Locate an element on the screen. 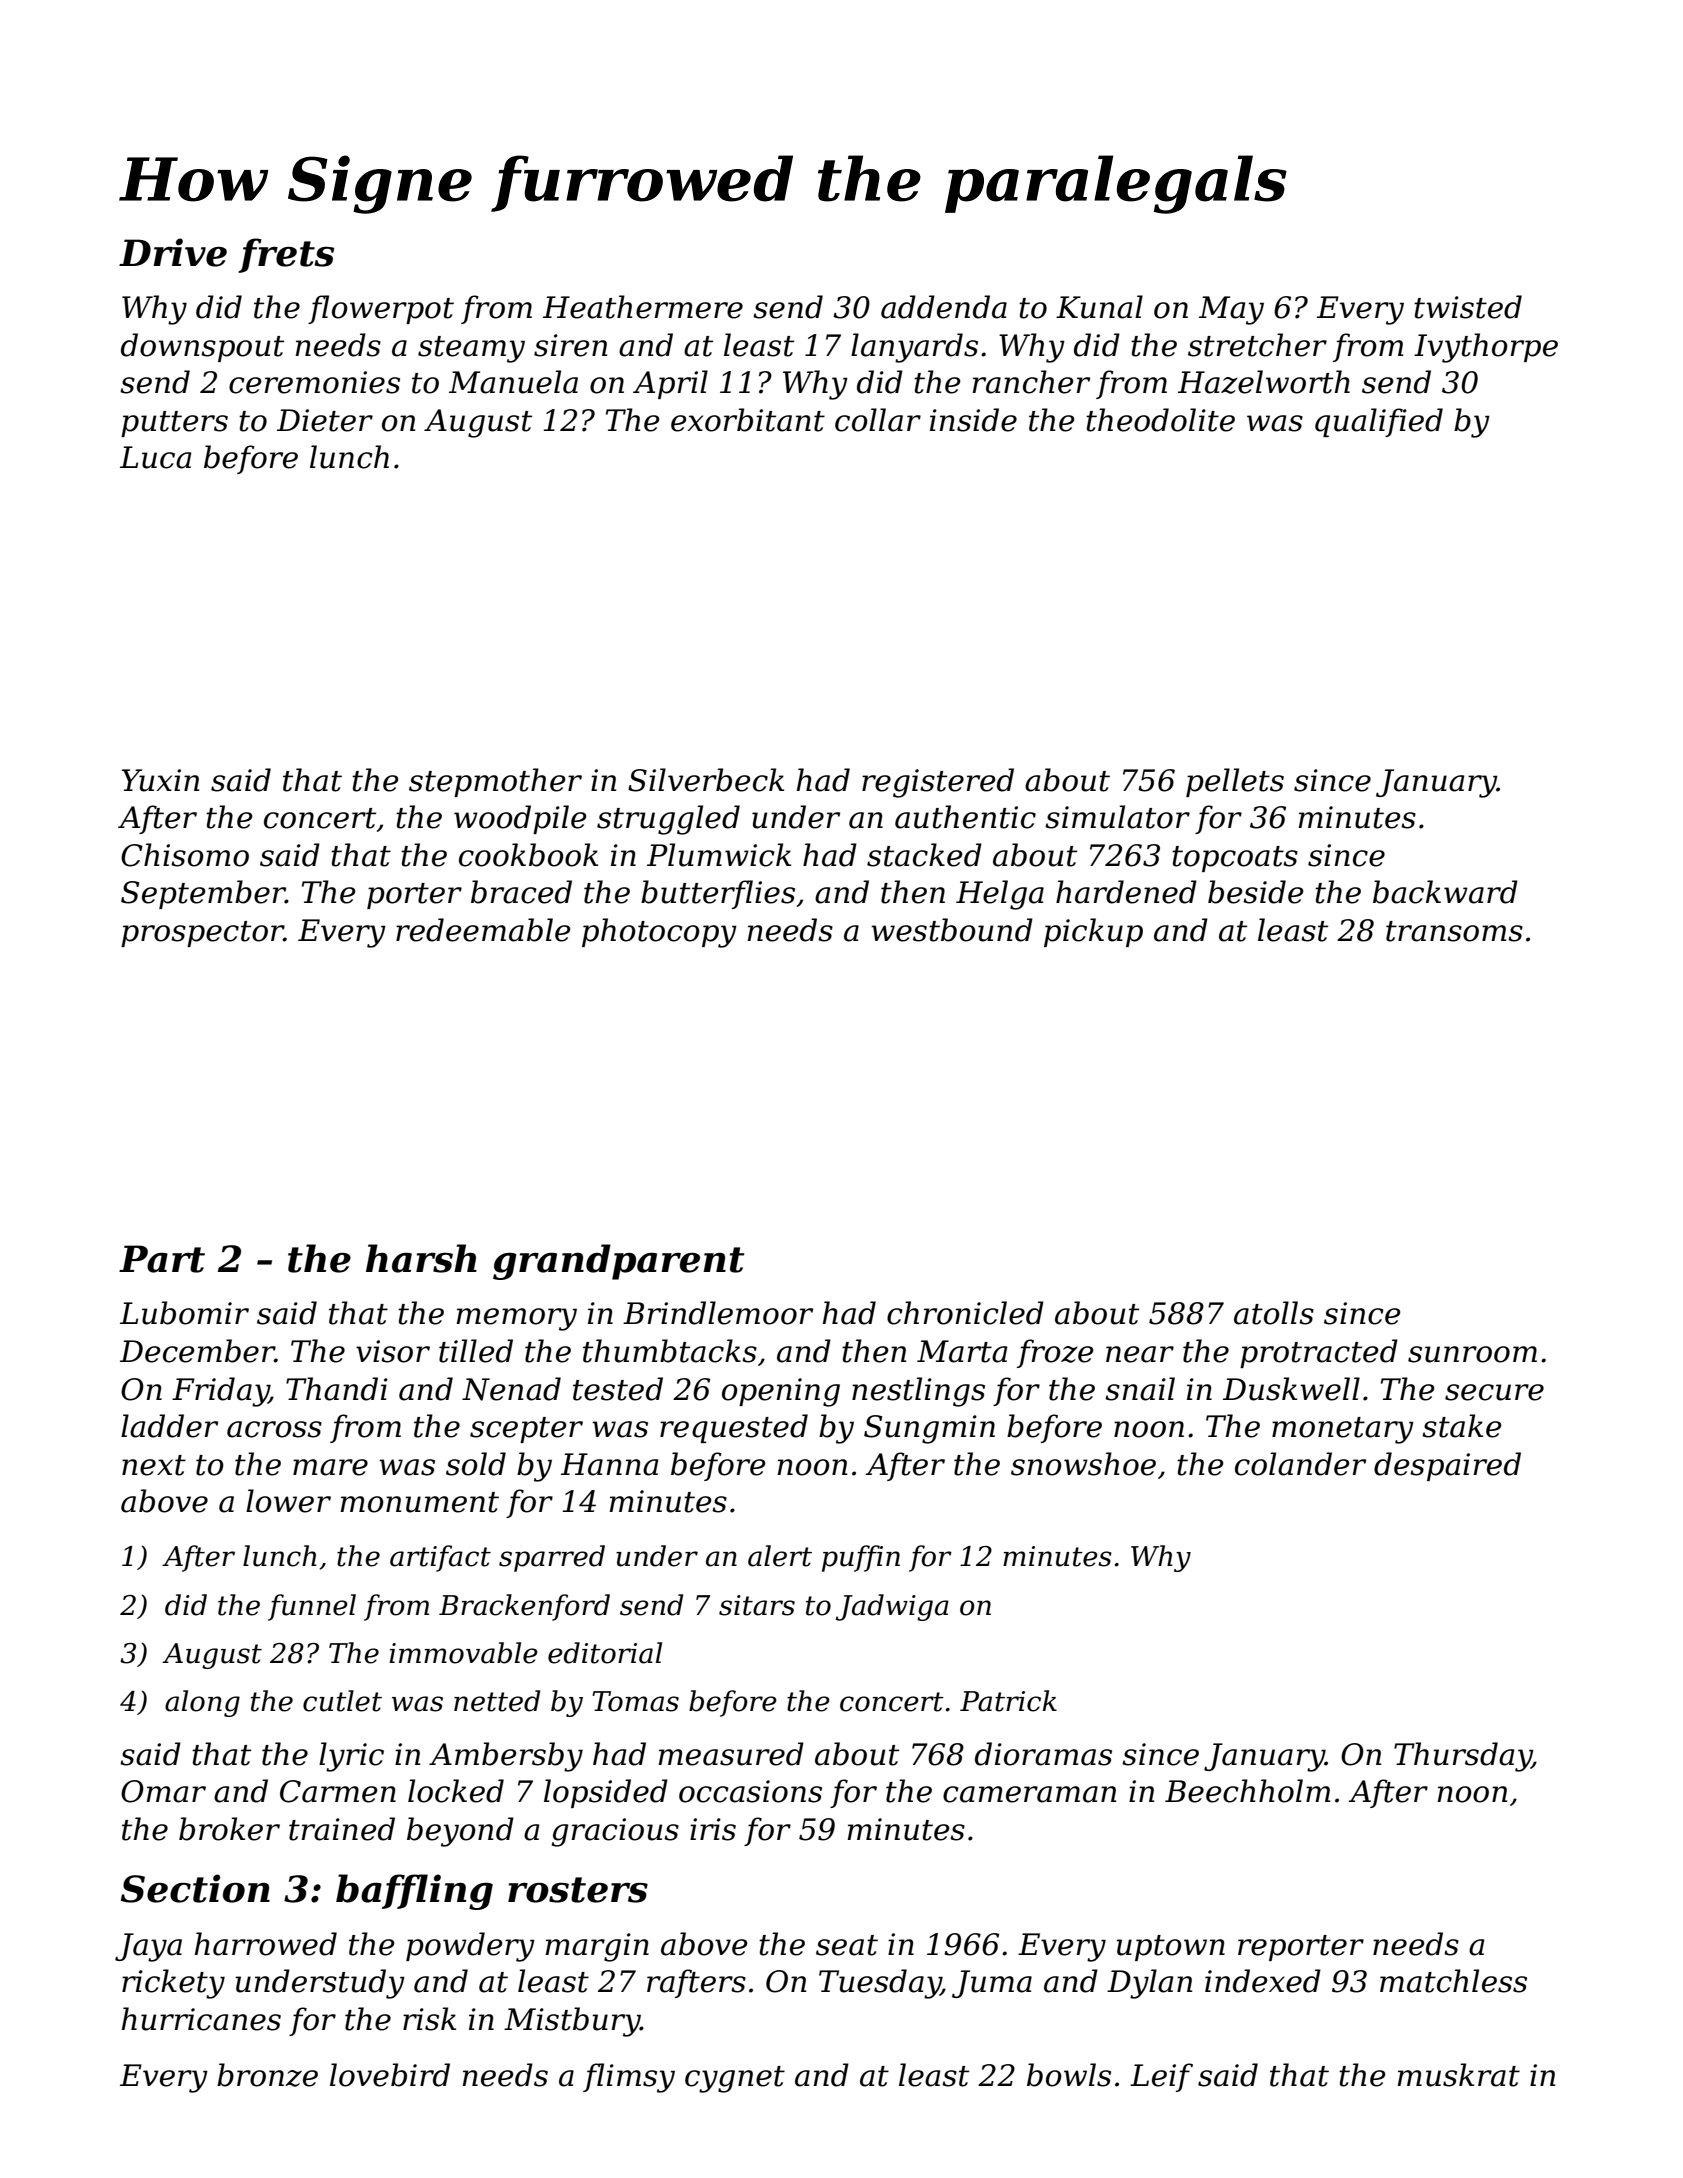 The height and width of the screenshot is (2178, 1683). muskrat is located at coordinates (1458, 2075).
